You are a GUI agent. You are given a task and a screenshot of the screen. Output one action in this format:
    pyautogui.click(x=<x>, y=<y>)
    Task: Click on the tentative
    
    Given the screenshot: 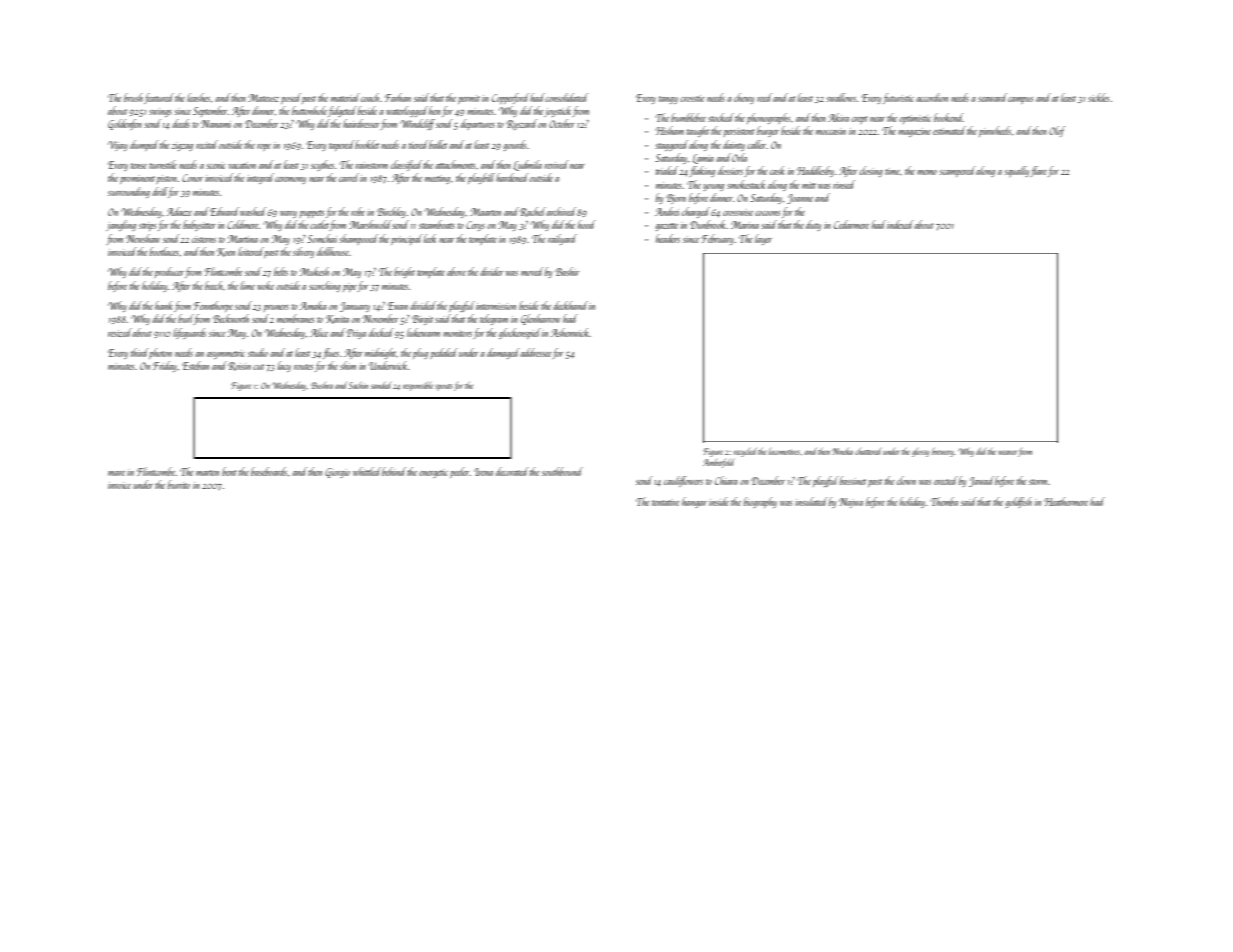 What is the action you would take?
    pyautogui.click(x=666, y=503)
